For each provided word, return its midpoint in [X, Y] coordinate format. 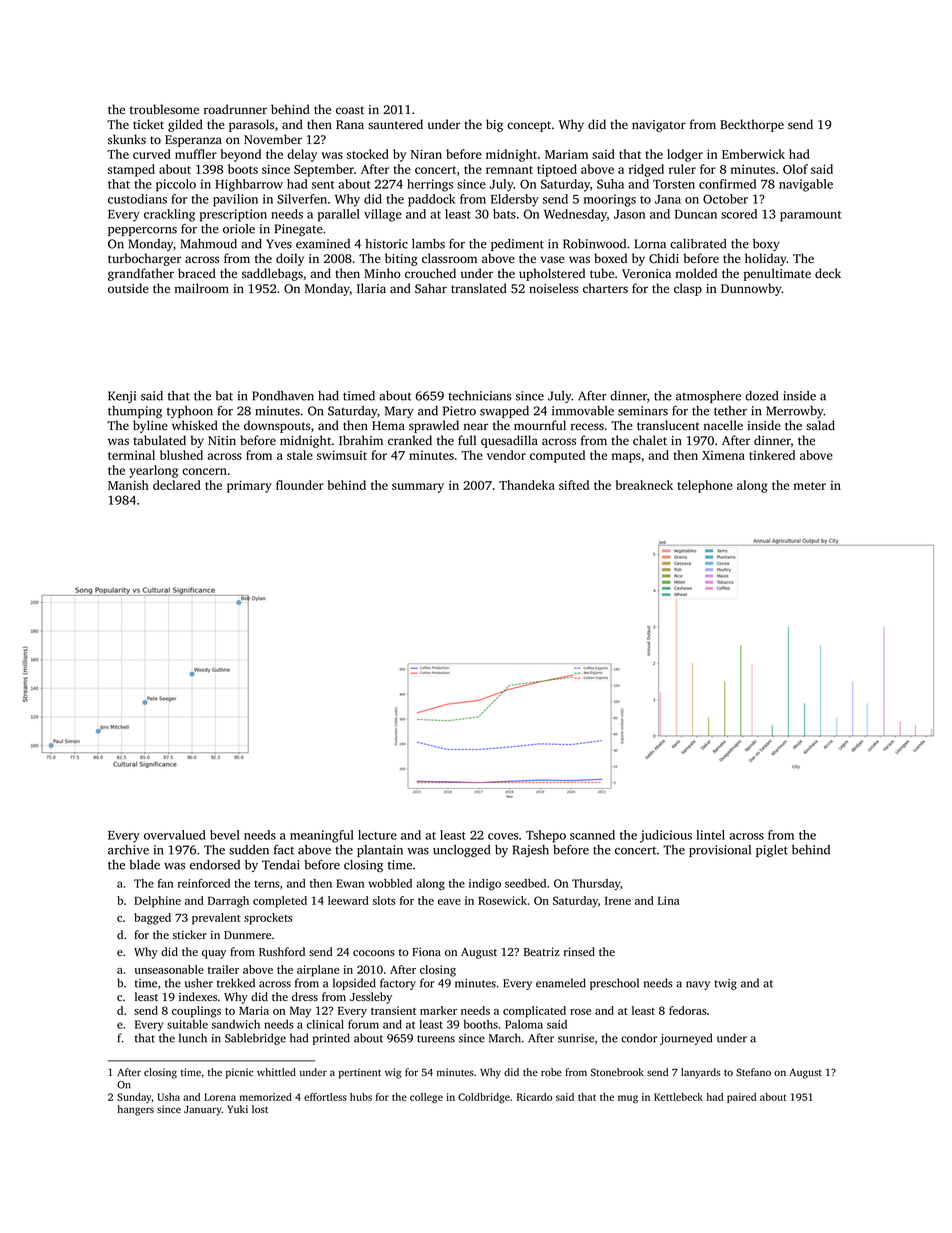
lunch [193, 1038]
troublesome [164, 109]
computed [557, 456]
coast [350, 110]
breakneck [644, 485]
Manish [128, 485]
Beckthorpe [752, 125]
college [426, 1098]
